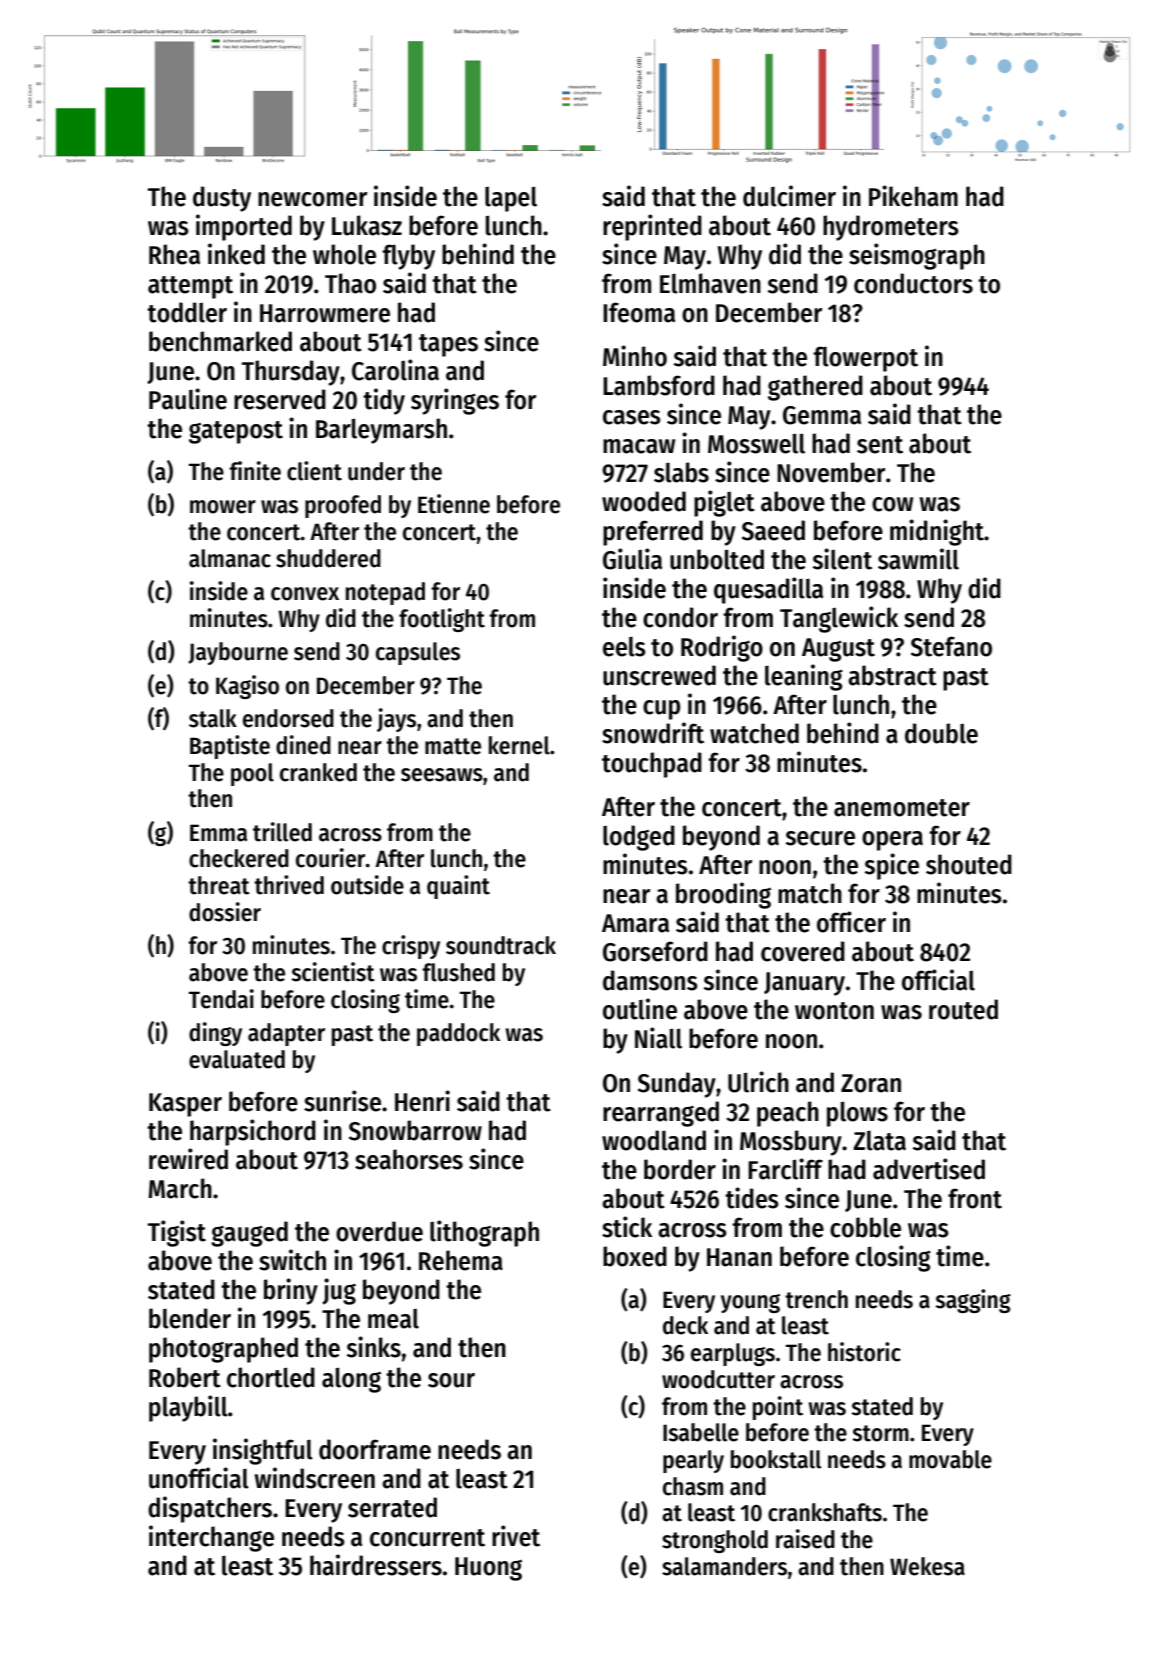  What do you see at coordinates (188, 399) in the page?
I see `Pauline` at bounding box center [188, 399].
